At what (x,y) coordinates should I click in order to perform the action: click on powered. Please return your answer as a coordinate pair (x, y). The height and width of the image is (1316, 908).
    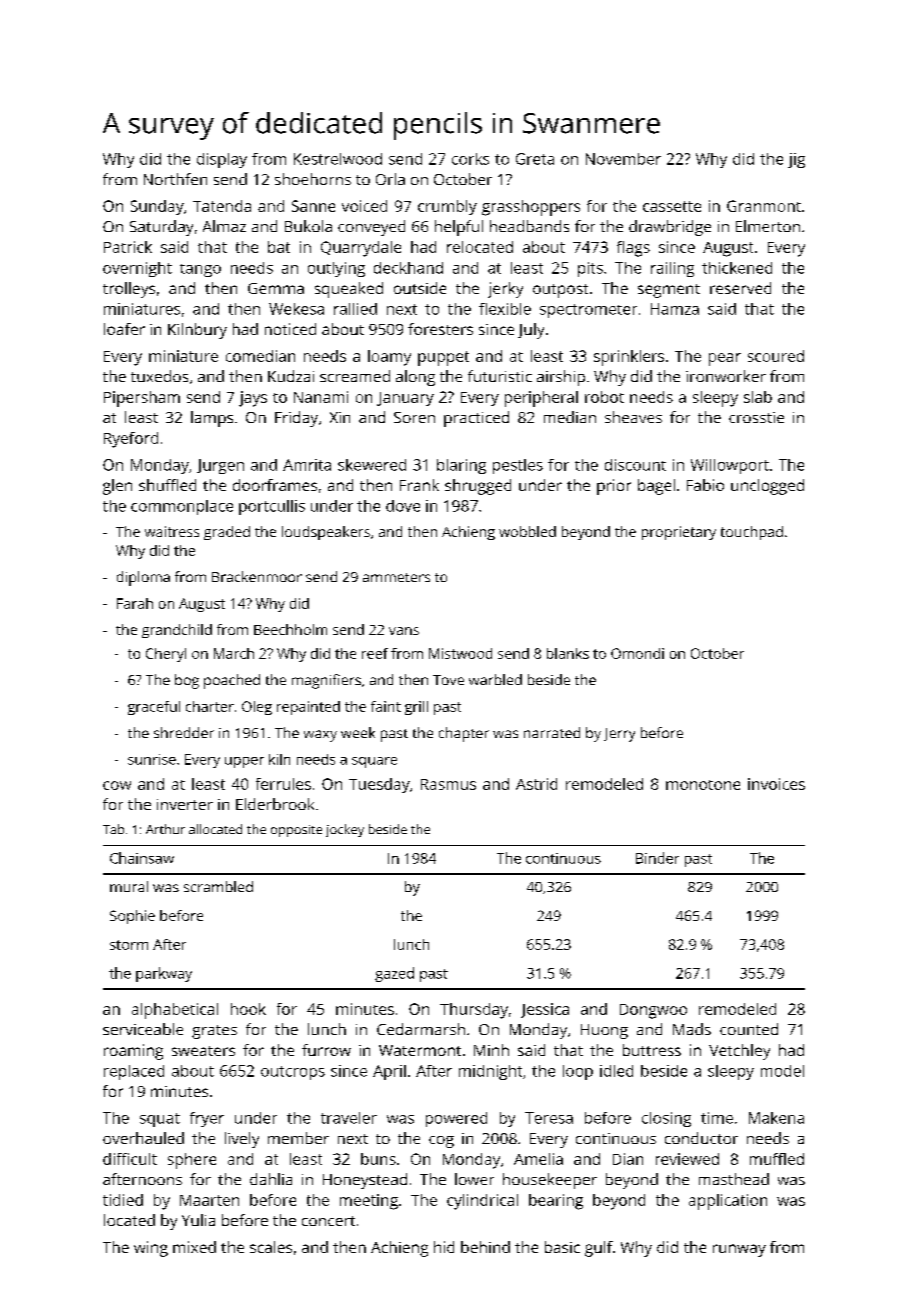
    Looking at the image, I should click on (456, 1119).
